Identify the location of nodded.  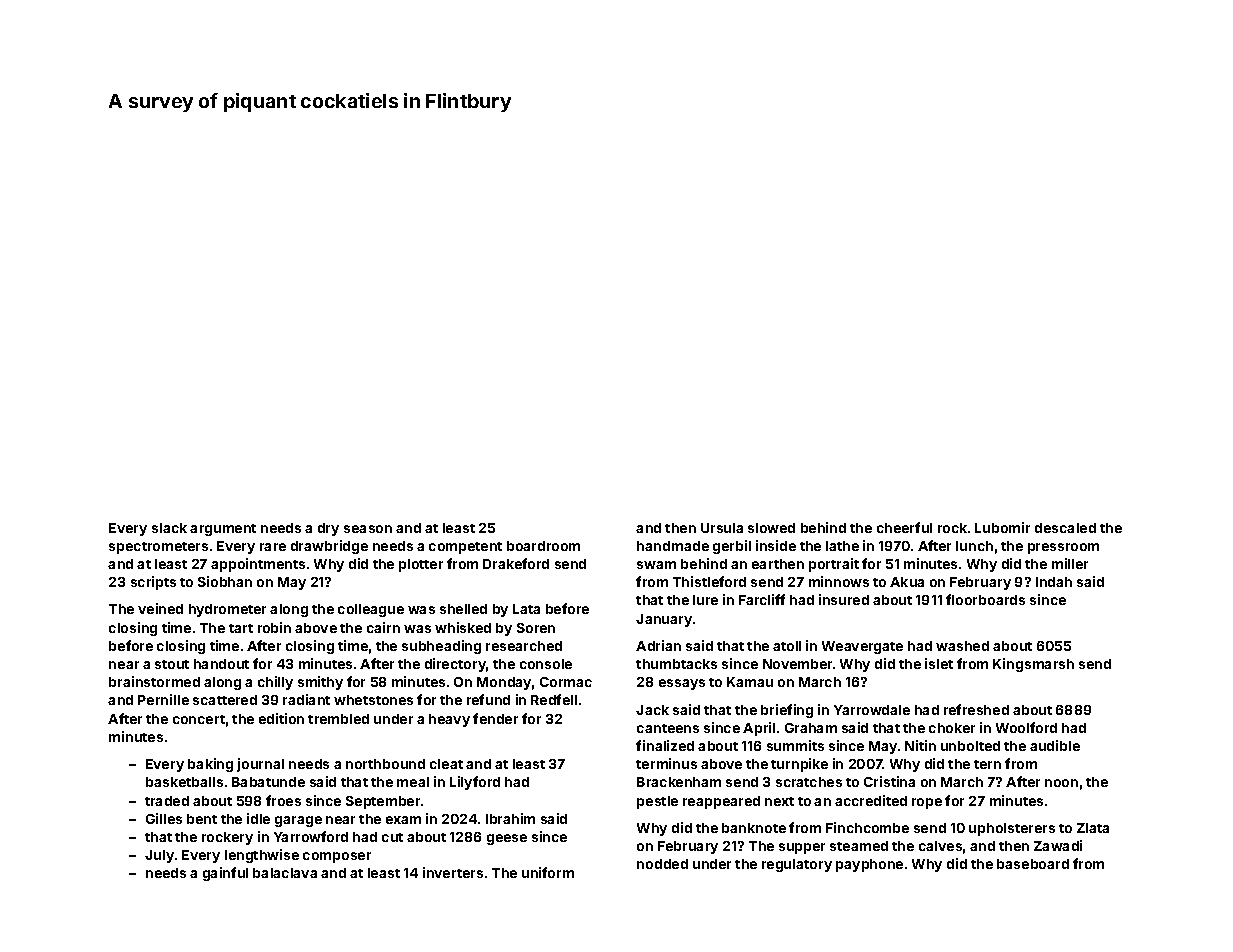
(662, 864).
